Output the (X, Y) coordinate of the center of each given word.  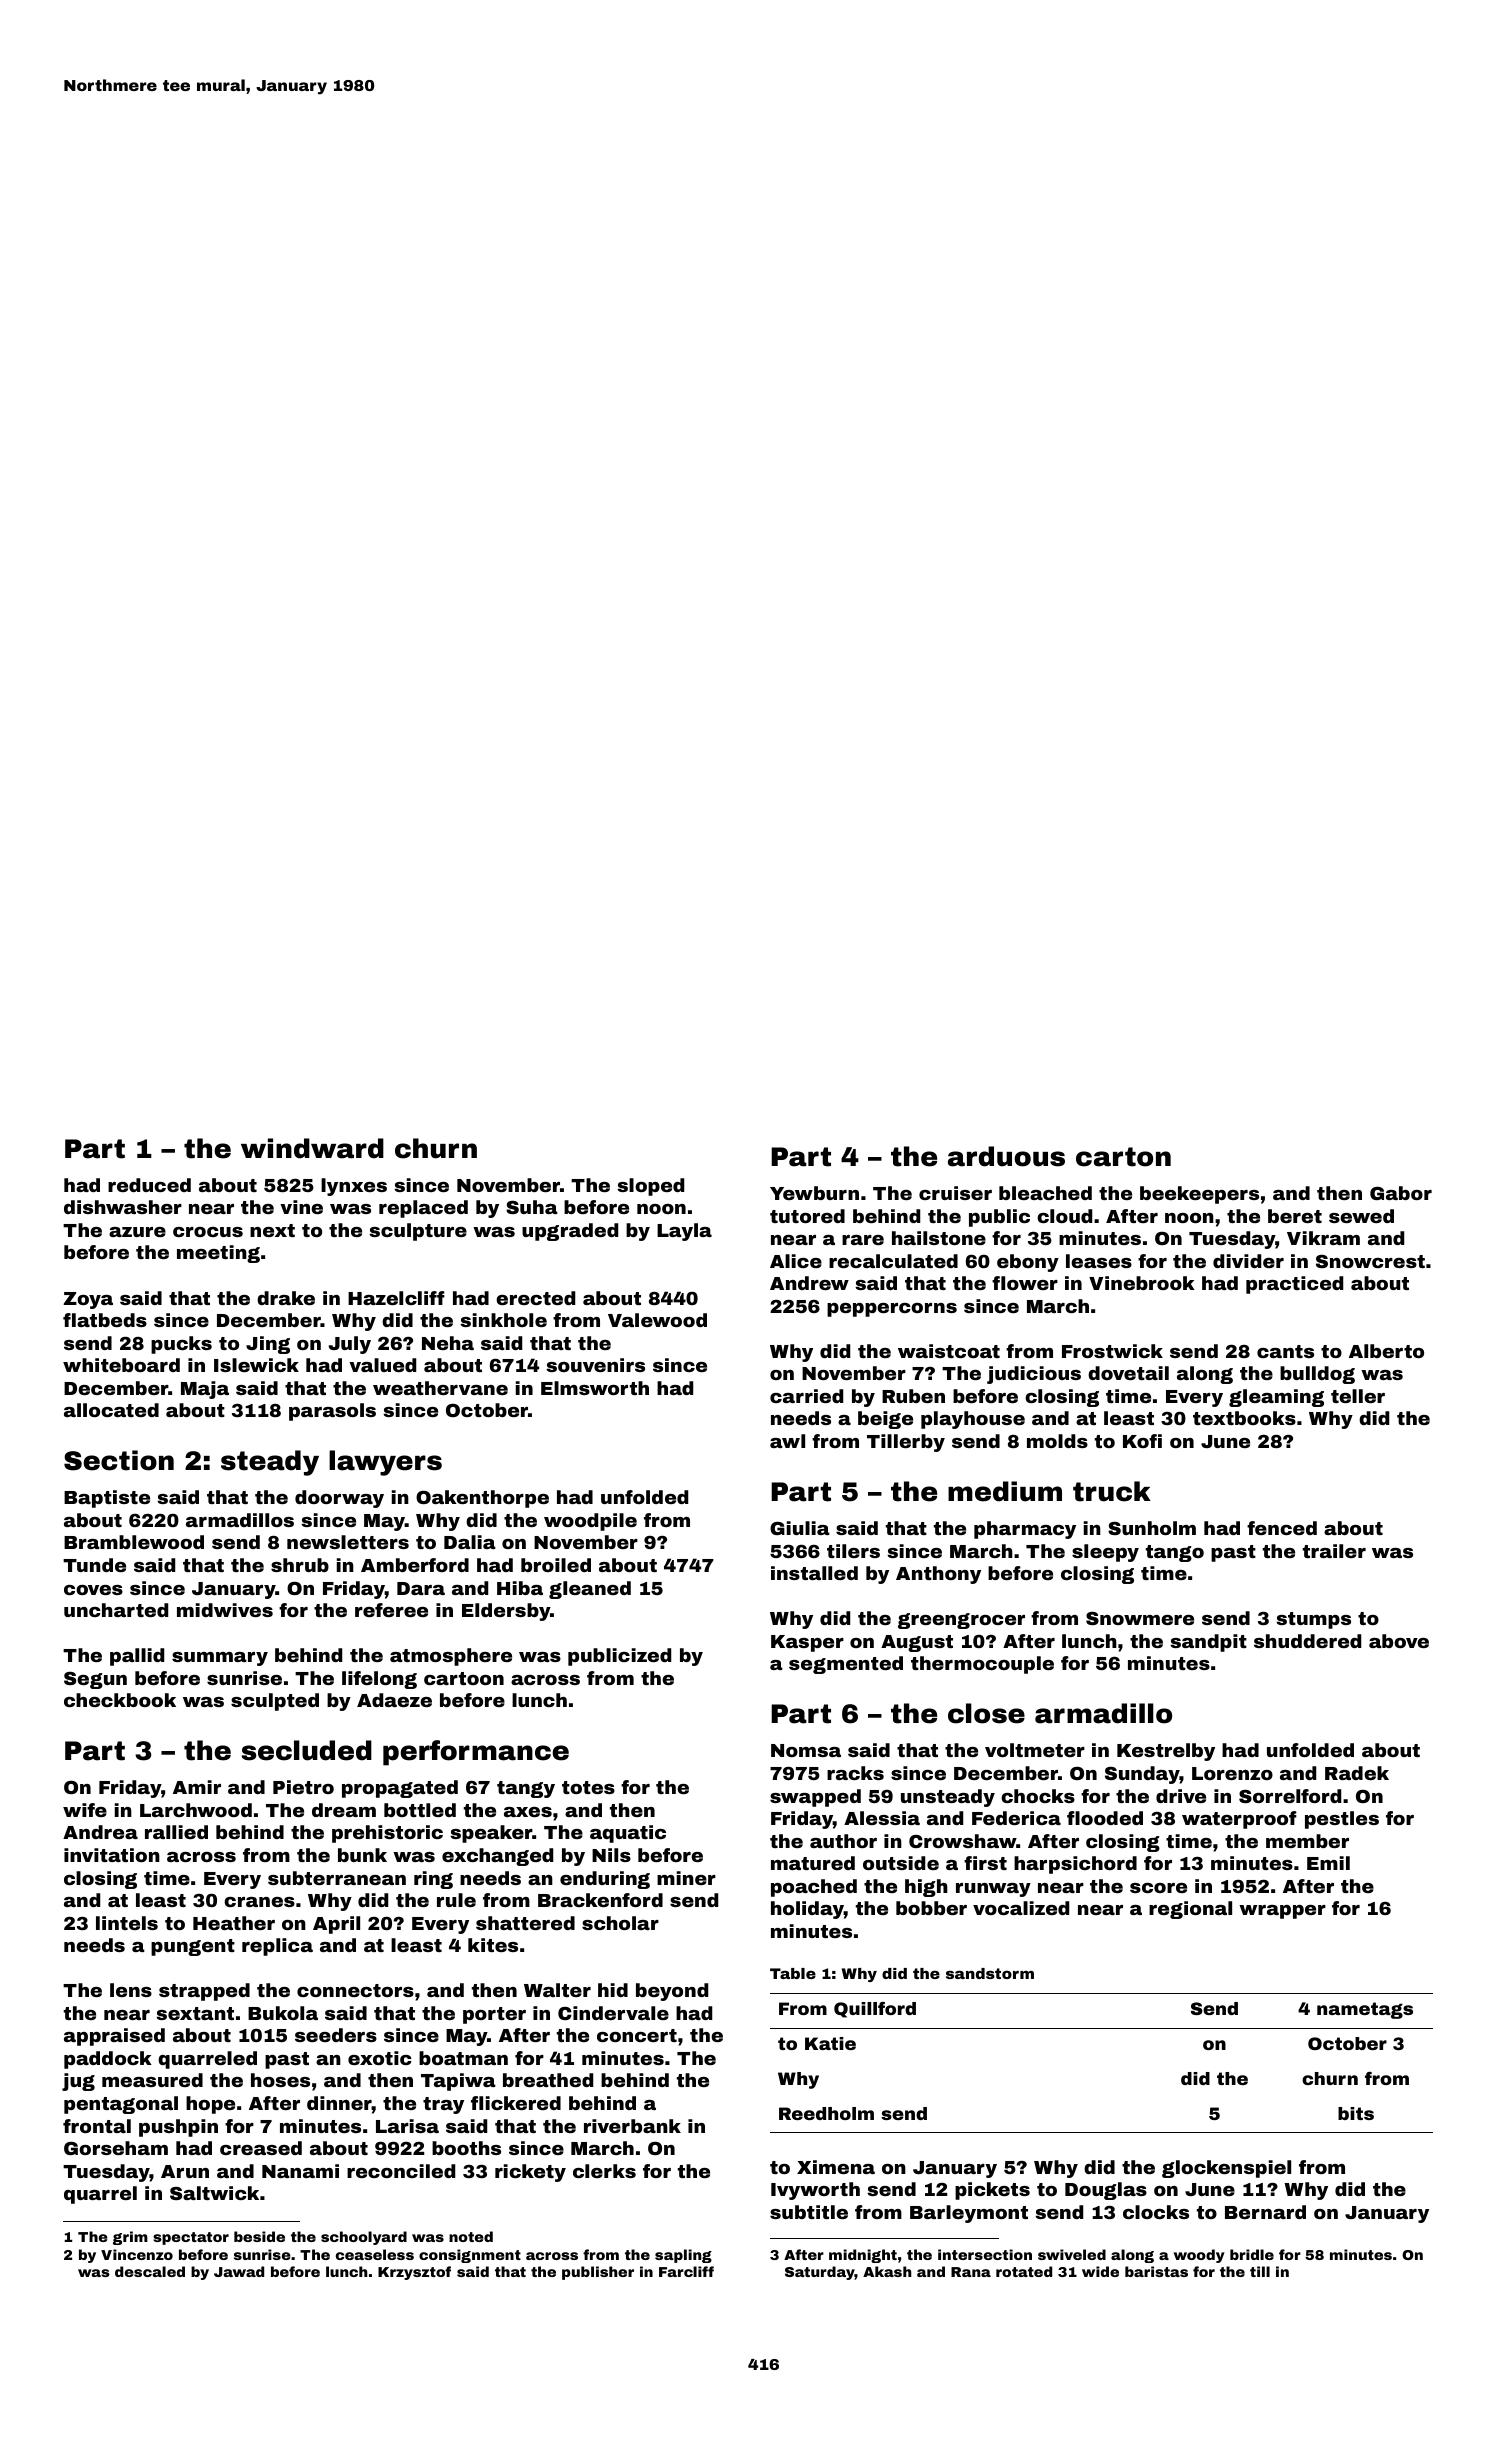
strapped (204, 1992)
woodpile (590, 1522)
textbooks (1244, 1418)
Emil (1328, 1863)
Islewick (256, 1365)
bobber (931, 1908)
